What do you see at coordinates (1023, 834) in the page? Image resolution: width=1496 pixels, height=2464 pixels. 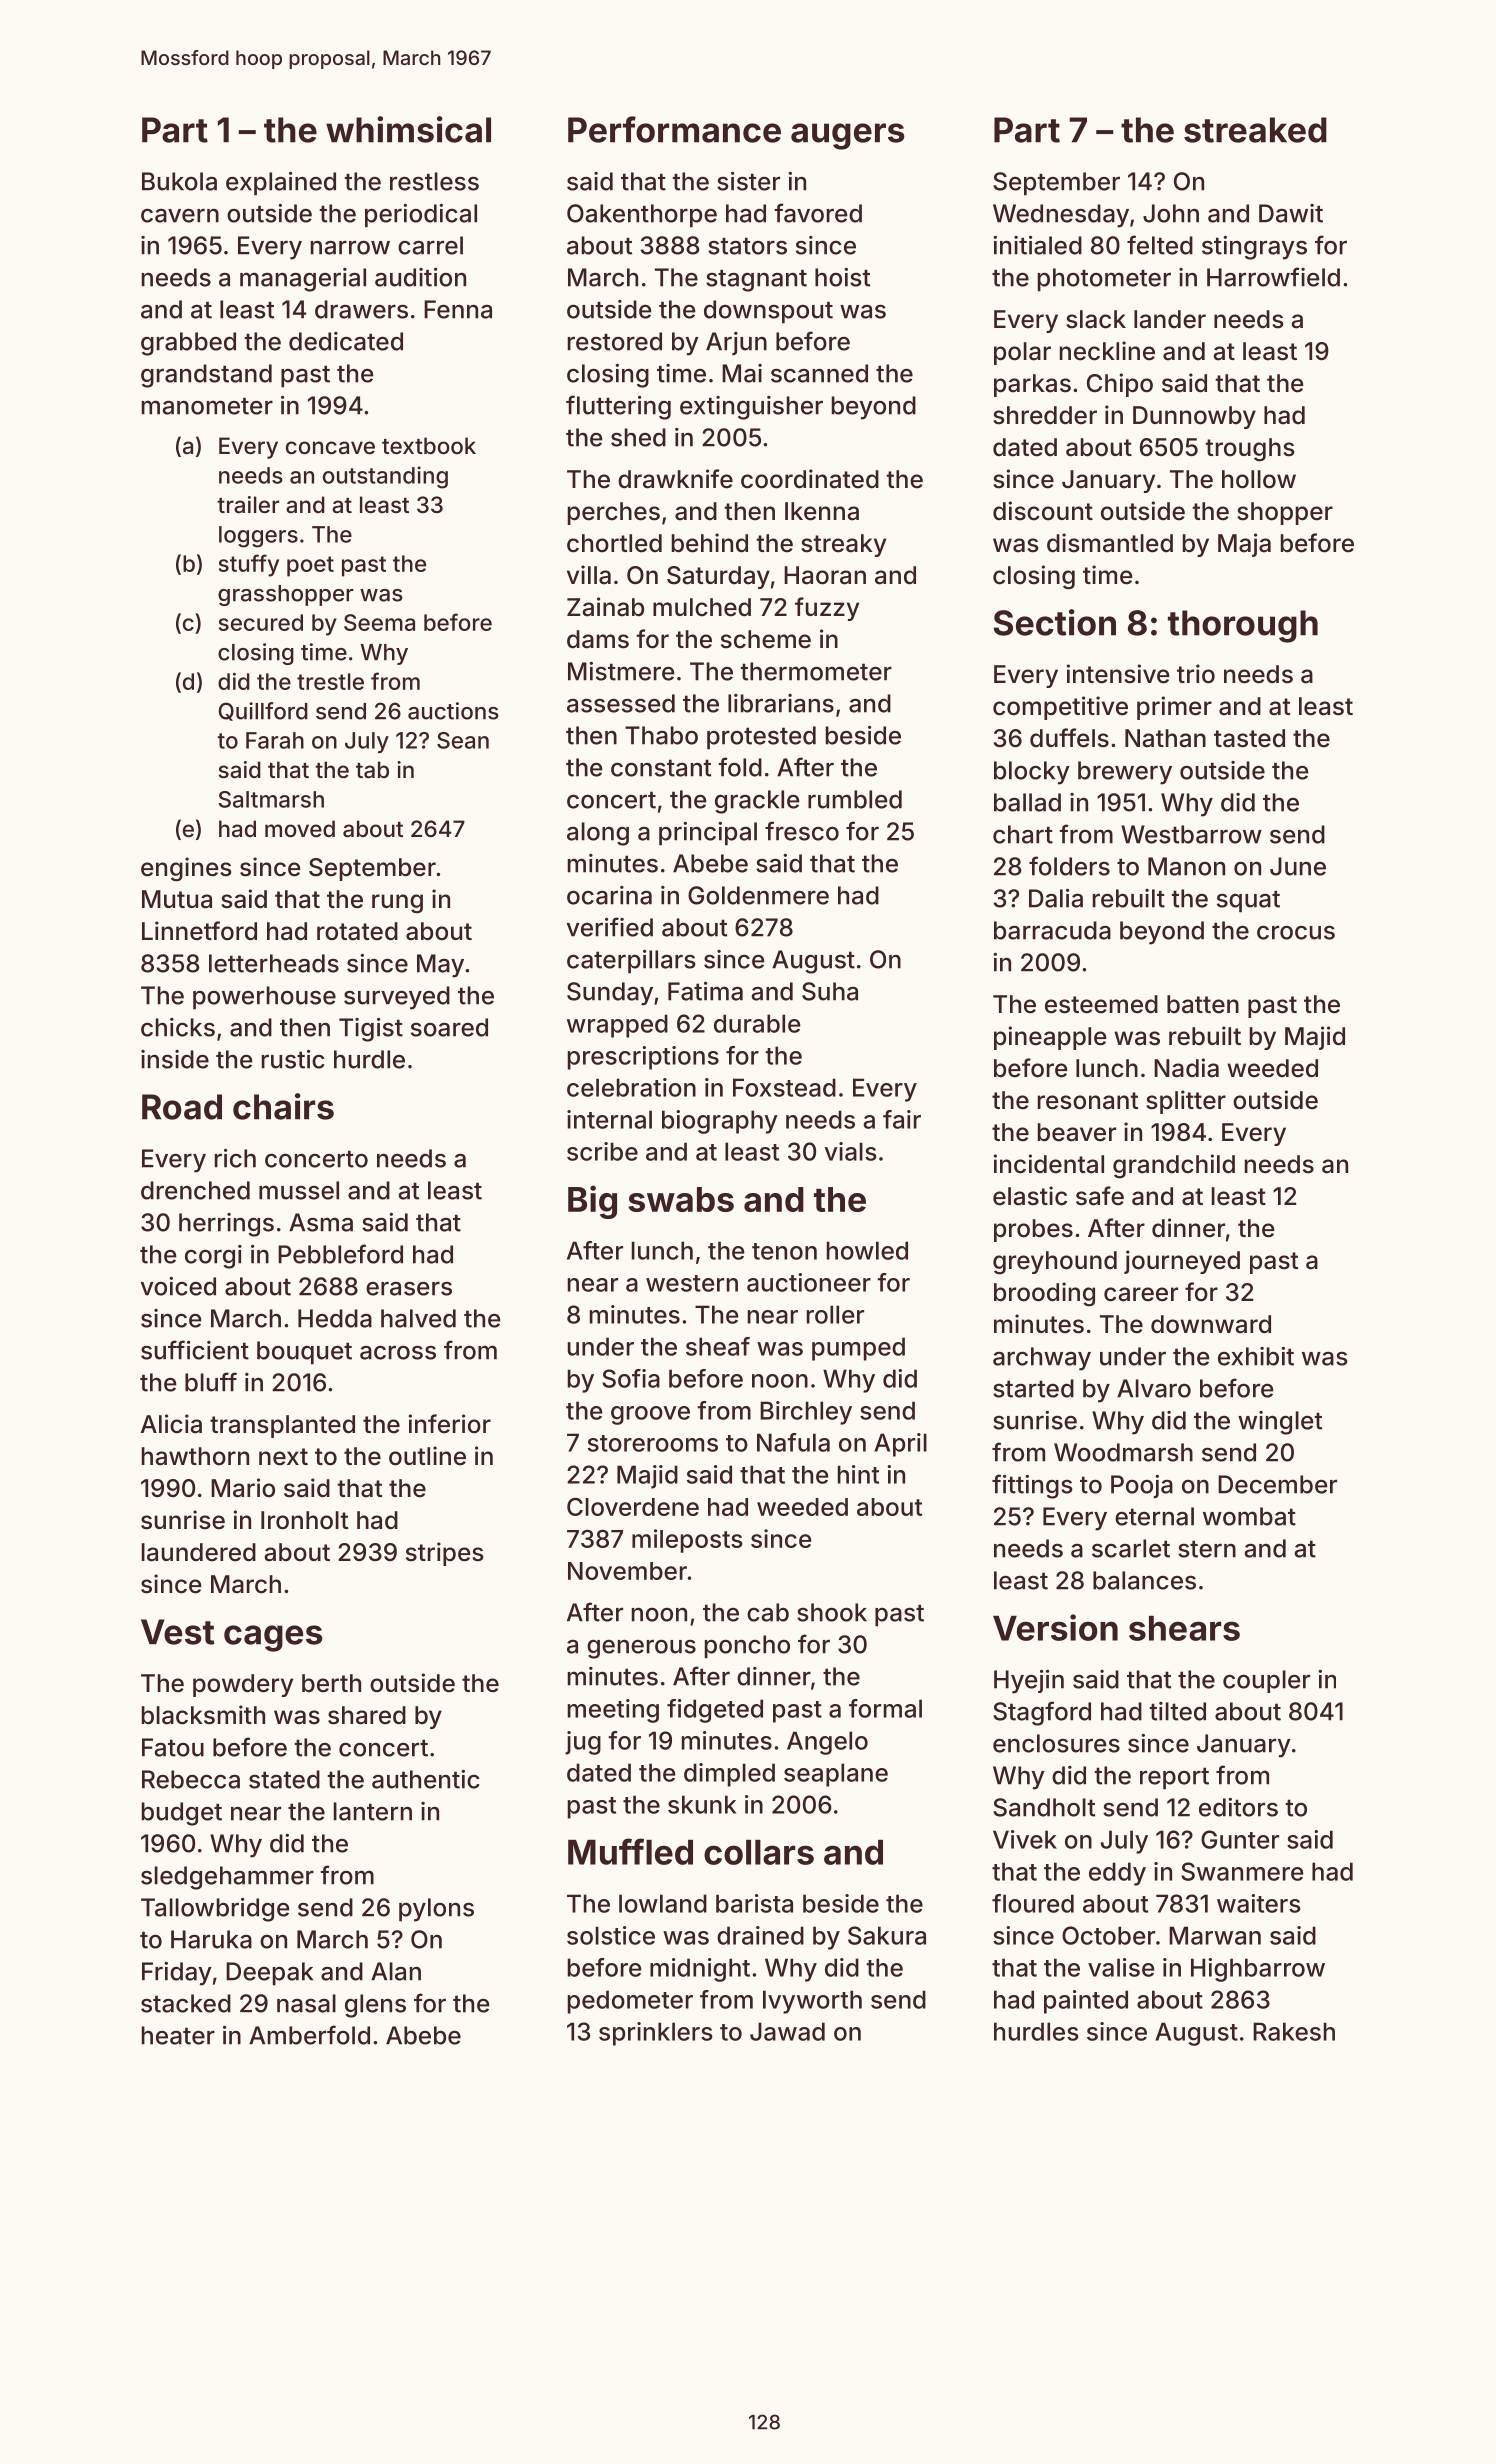 I see `chart` at bounding box center [1023, 834].
